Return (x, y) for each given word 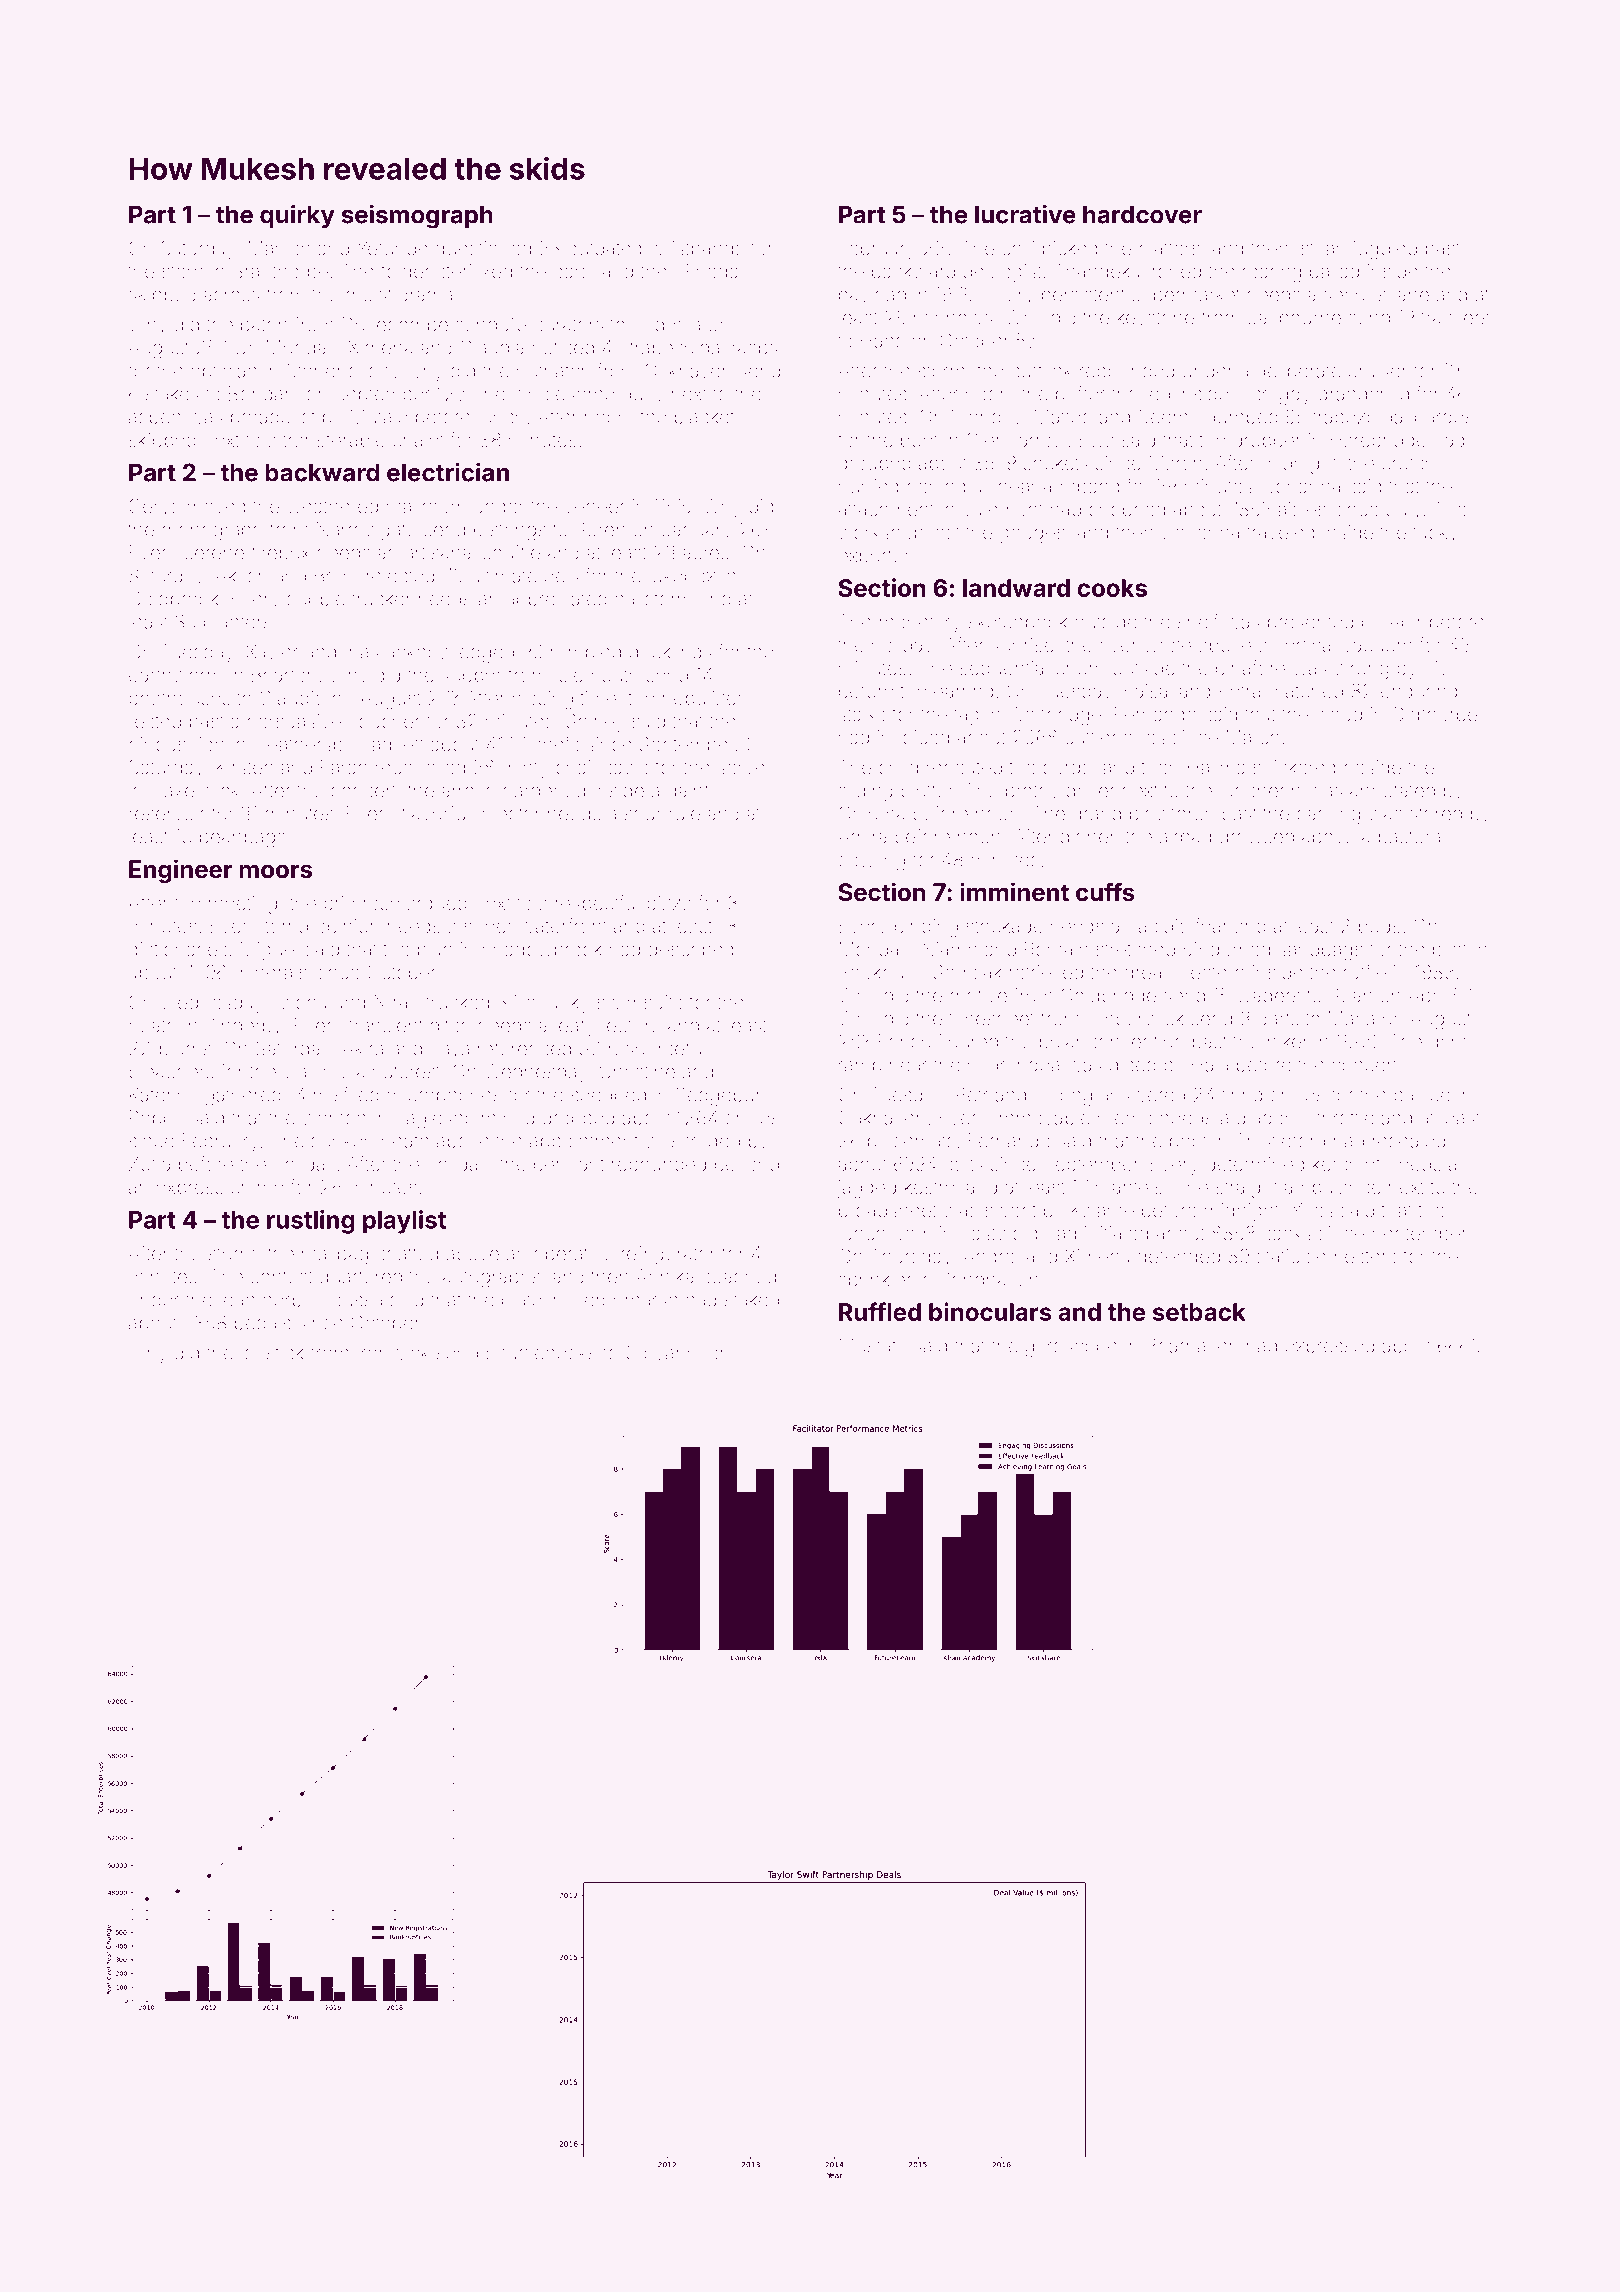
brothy (1032, 792)
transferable (334, 439)
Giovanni (663, 1352)
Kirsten (245, 767)
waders (1268, 995)
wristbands (696, 248)
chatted (407, 1253)
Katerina (163, 1094)
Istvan (1321, 248)
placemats (911, 1143)
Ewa (1096, 439)
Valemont (1002, 509)
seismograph (417, 217)
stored (1436, 813)
